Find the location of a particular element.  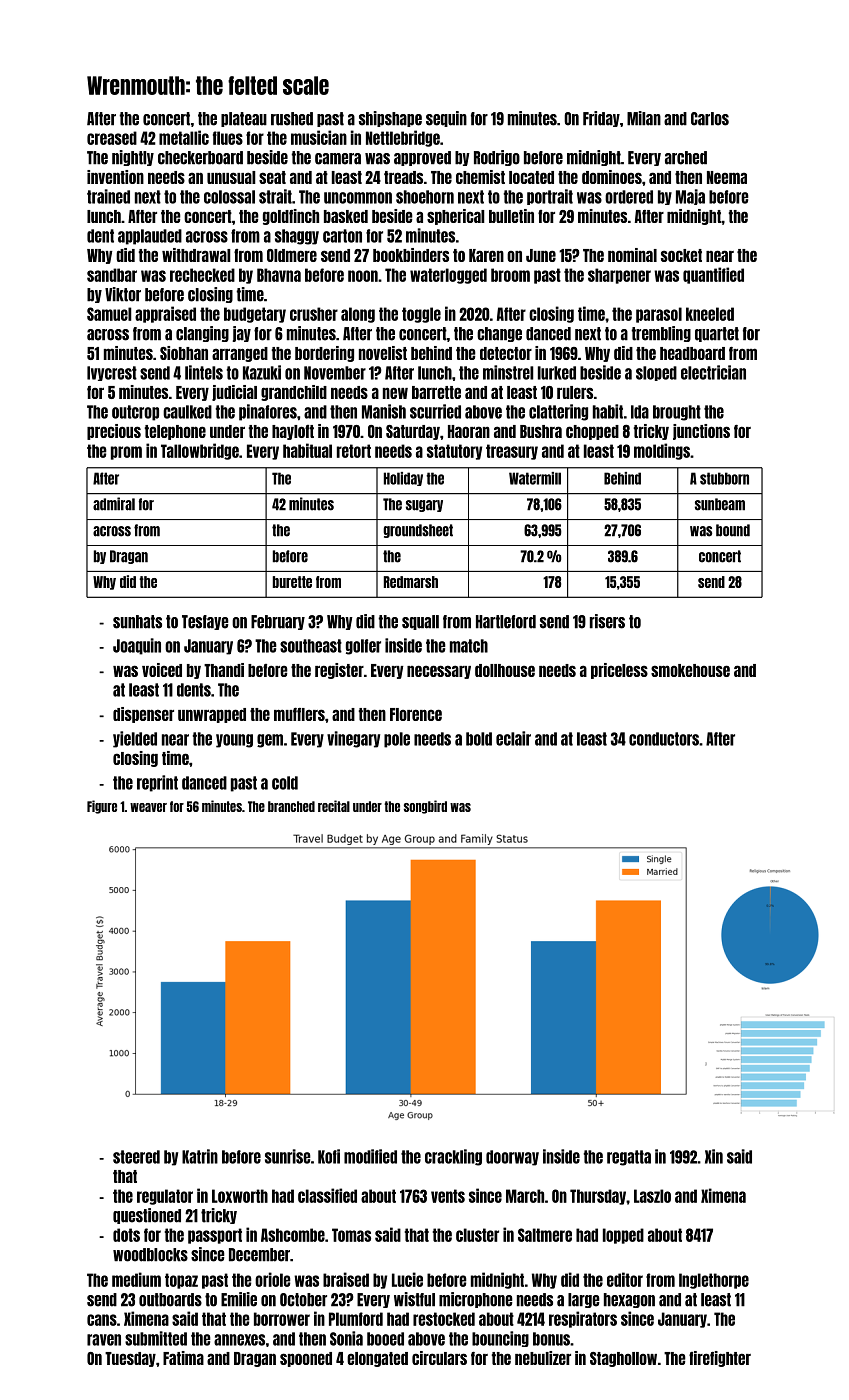

Carlos is located at coordinates (710, 119).
